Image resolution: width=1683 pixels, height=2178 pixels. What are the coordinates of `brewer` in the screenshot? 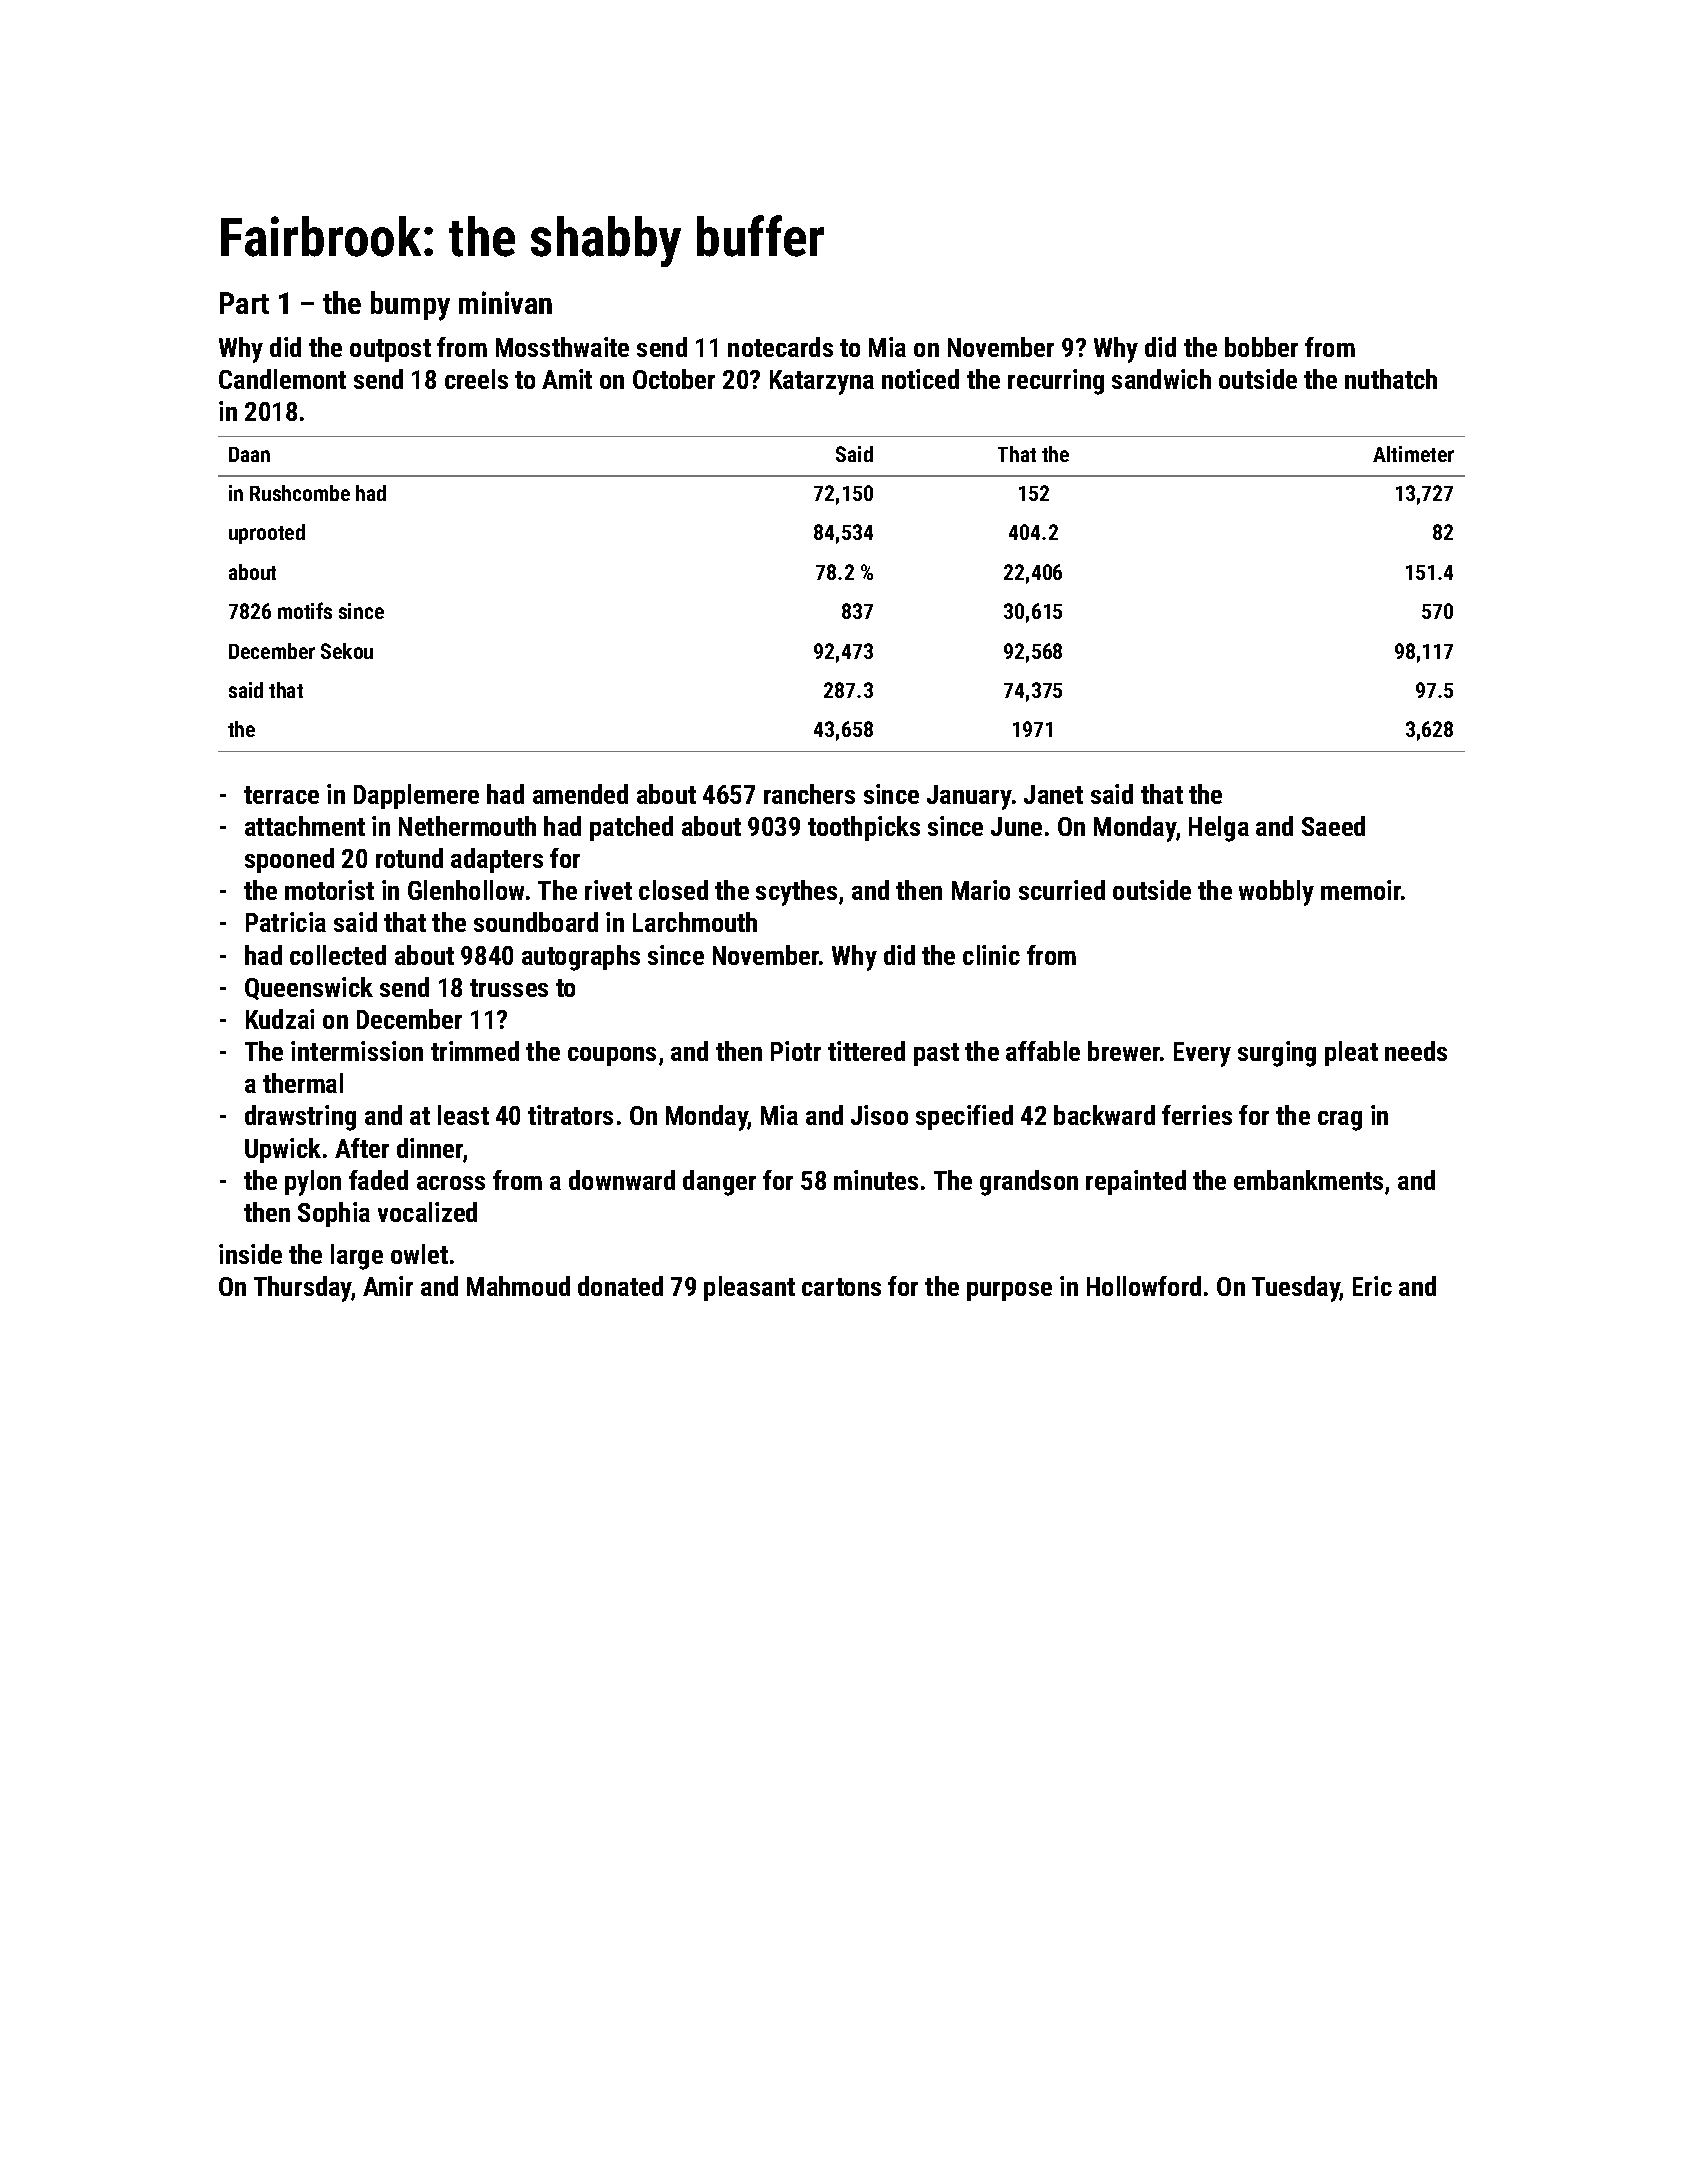 It's located at (1124, 1051).
